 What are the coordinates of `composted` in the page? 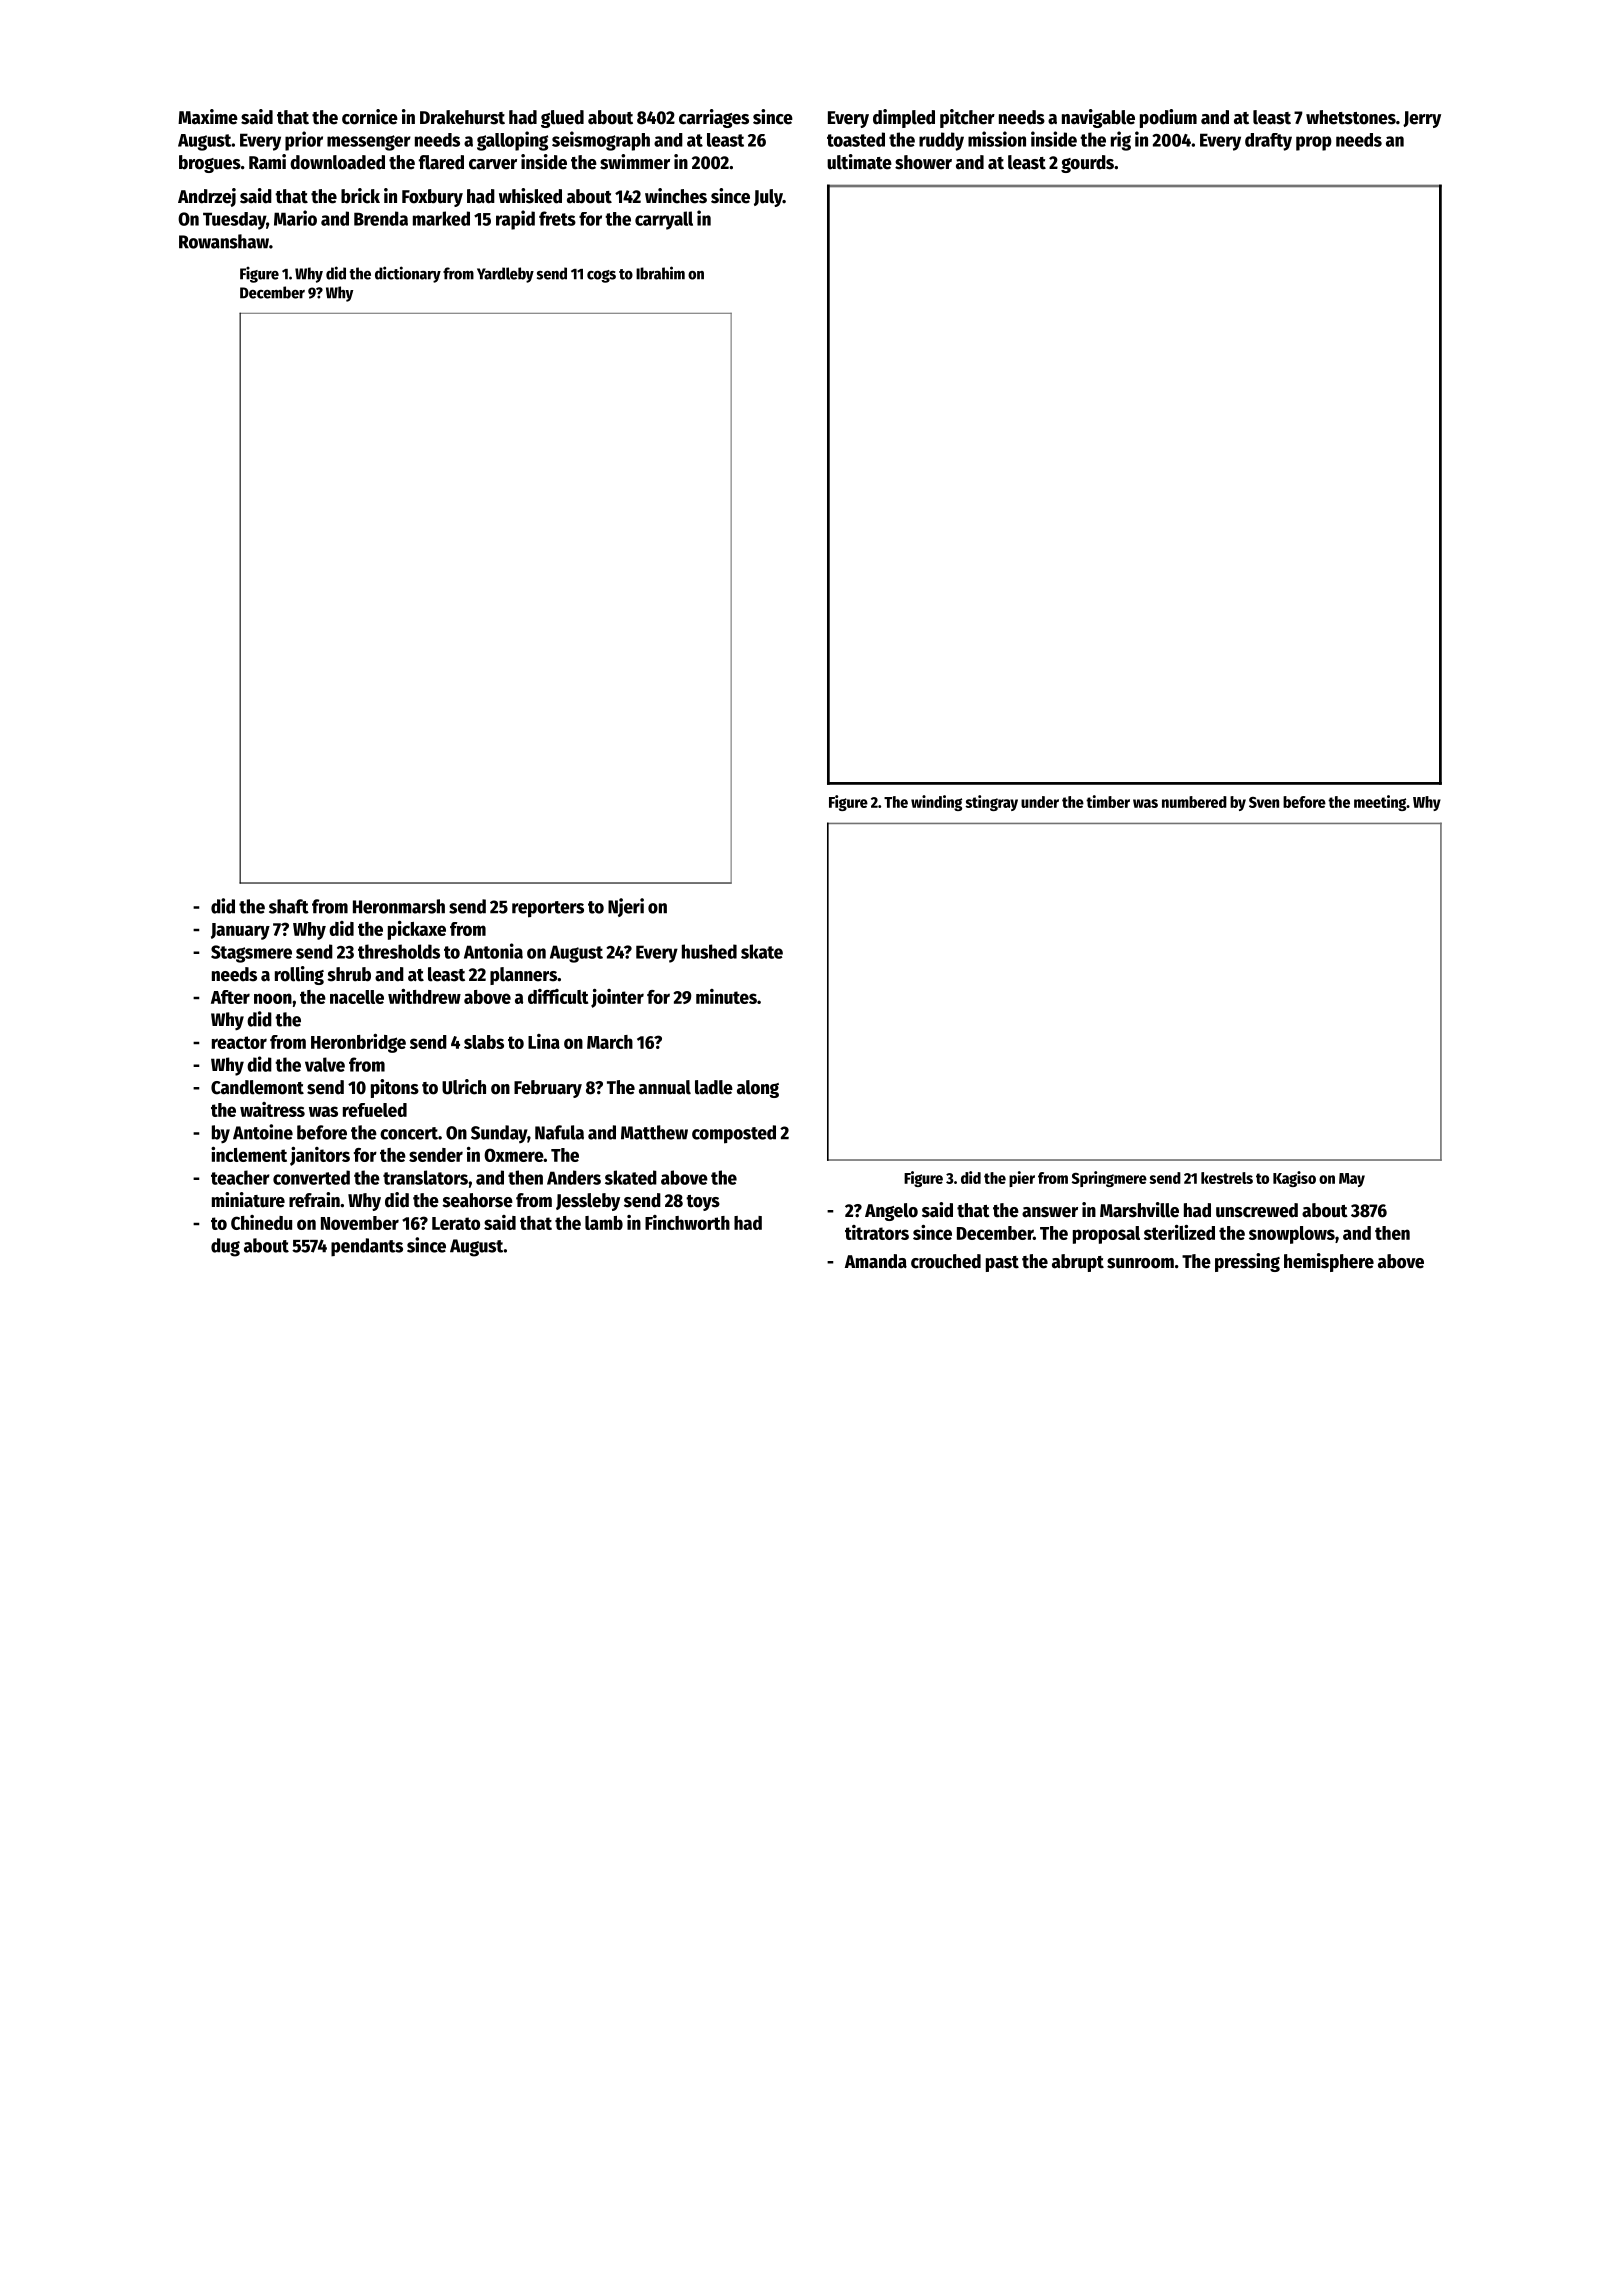 It's located at (734, 1134).
